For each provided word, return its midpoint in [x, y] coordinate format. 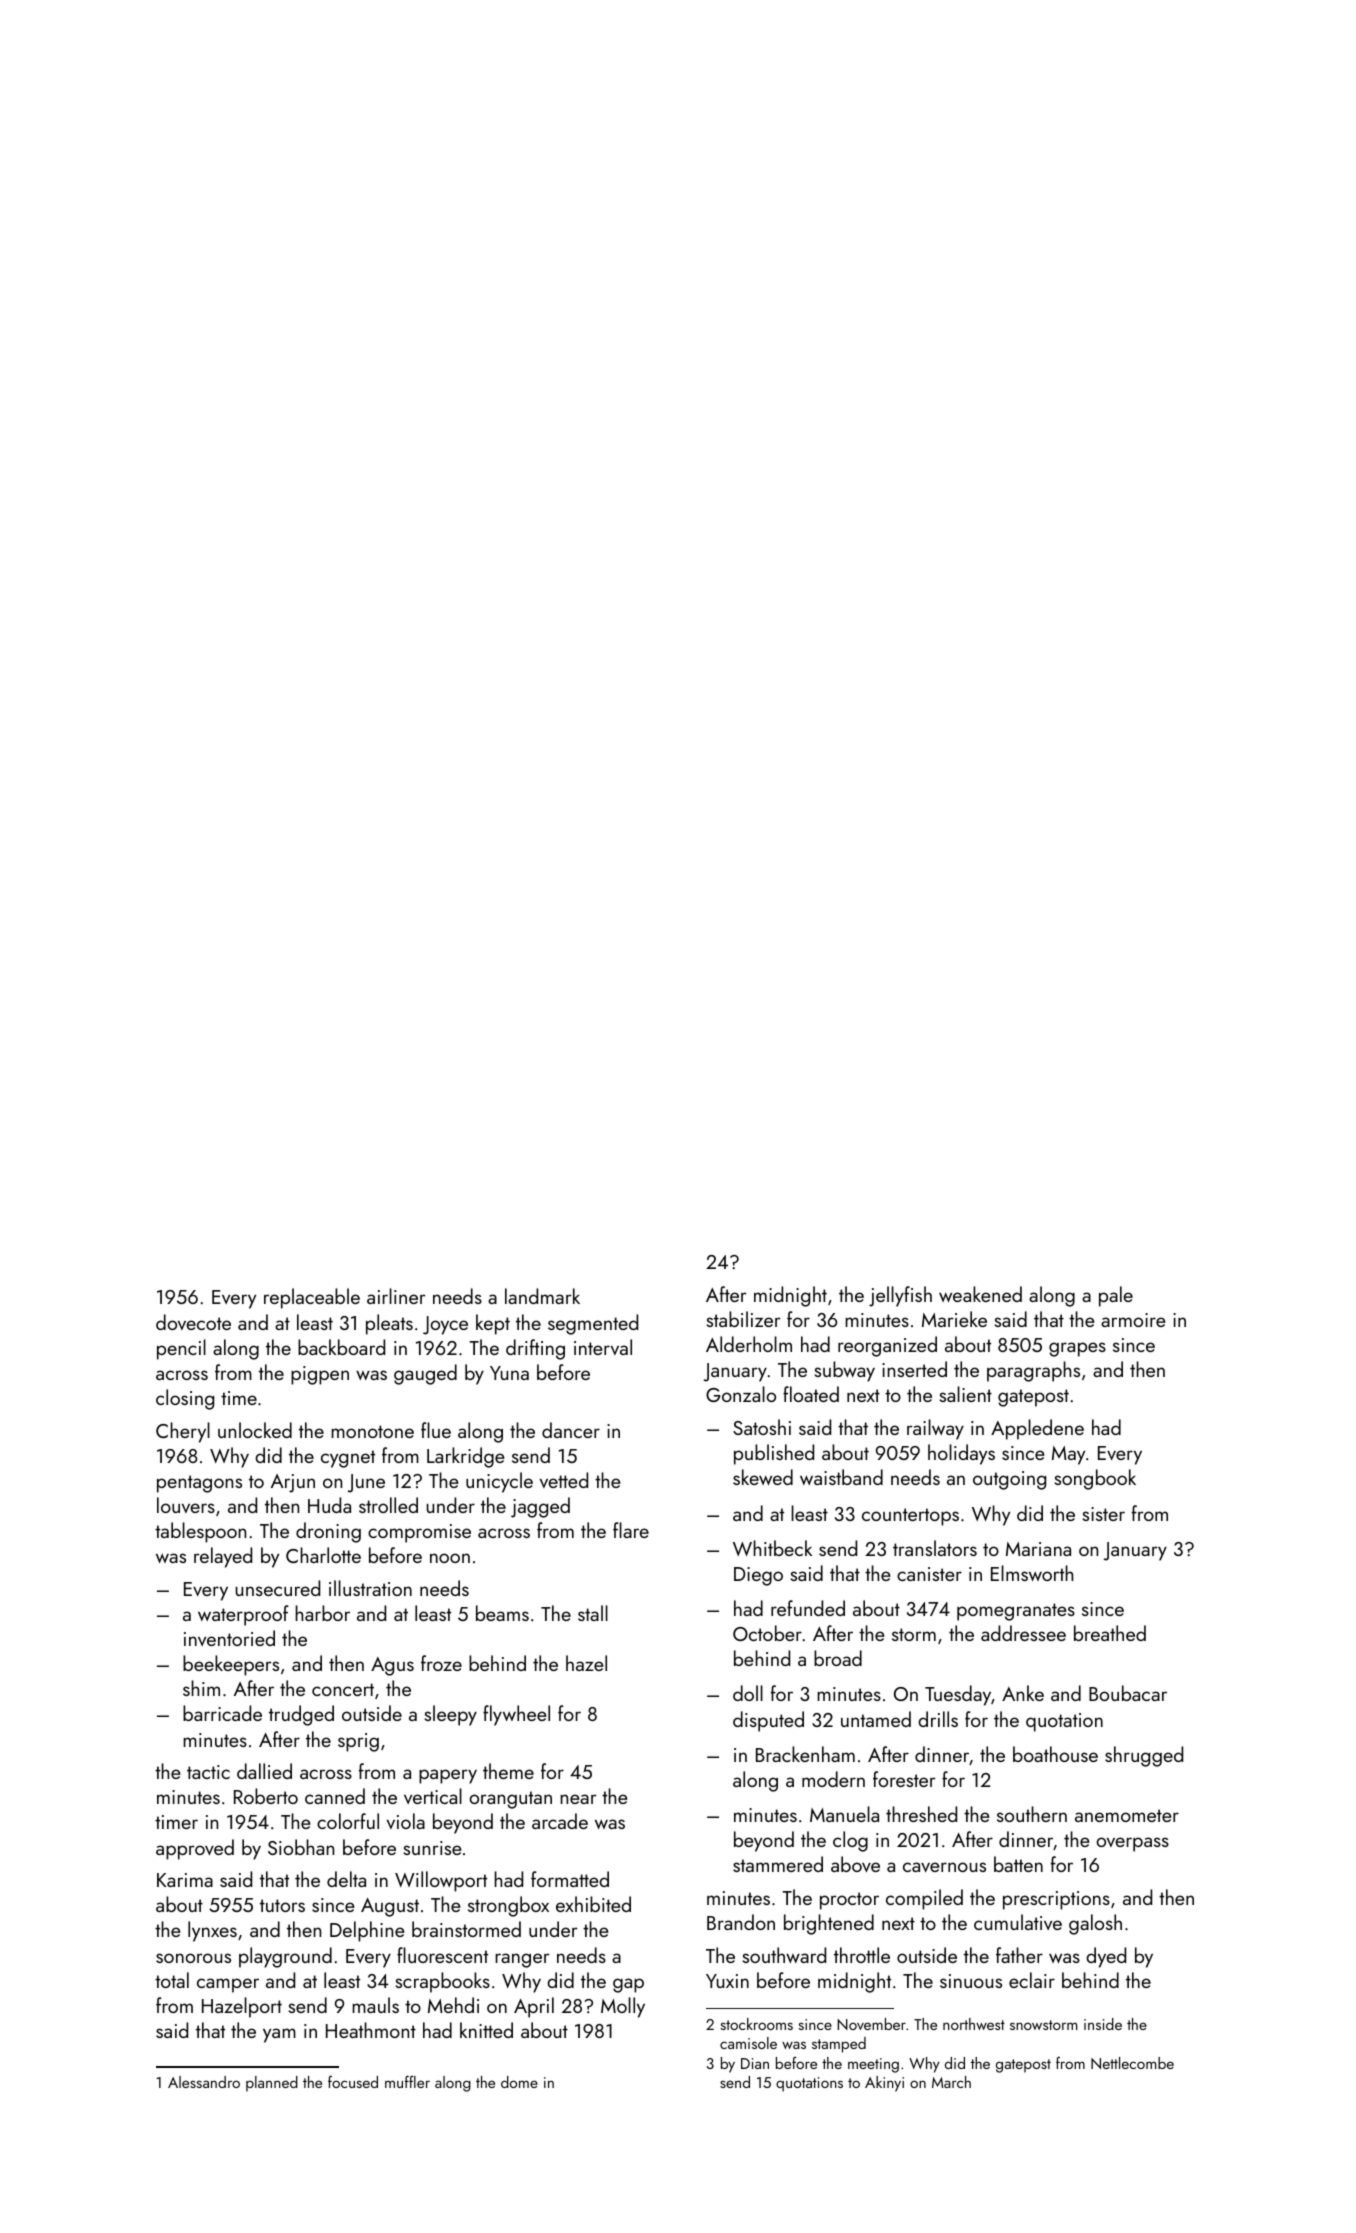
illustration [370, 1588]
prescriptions [1056, 1900]
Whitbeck [772, 1548]
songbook [1095, 1479]
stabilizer [743, 1319]
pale [1116, 1296]
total [172, 1980]
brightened [829, 1924]
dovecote [193, 1322]
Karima [185, 1880]
